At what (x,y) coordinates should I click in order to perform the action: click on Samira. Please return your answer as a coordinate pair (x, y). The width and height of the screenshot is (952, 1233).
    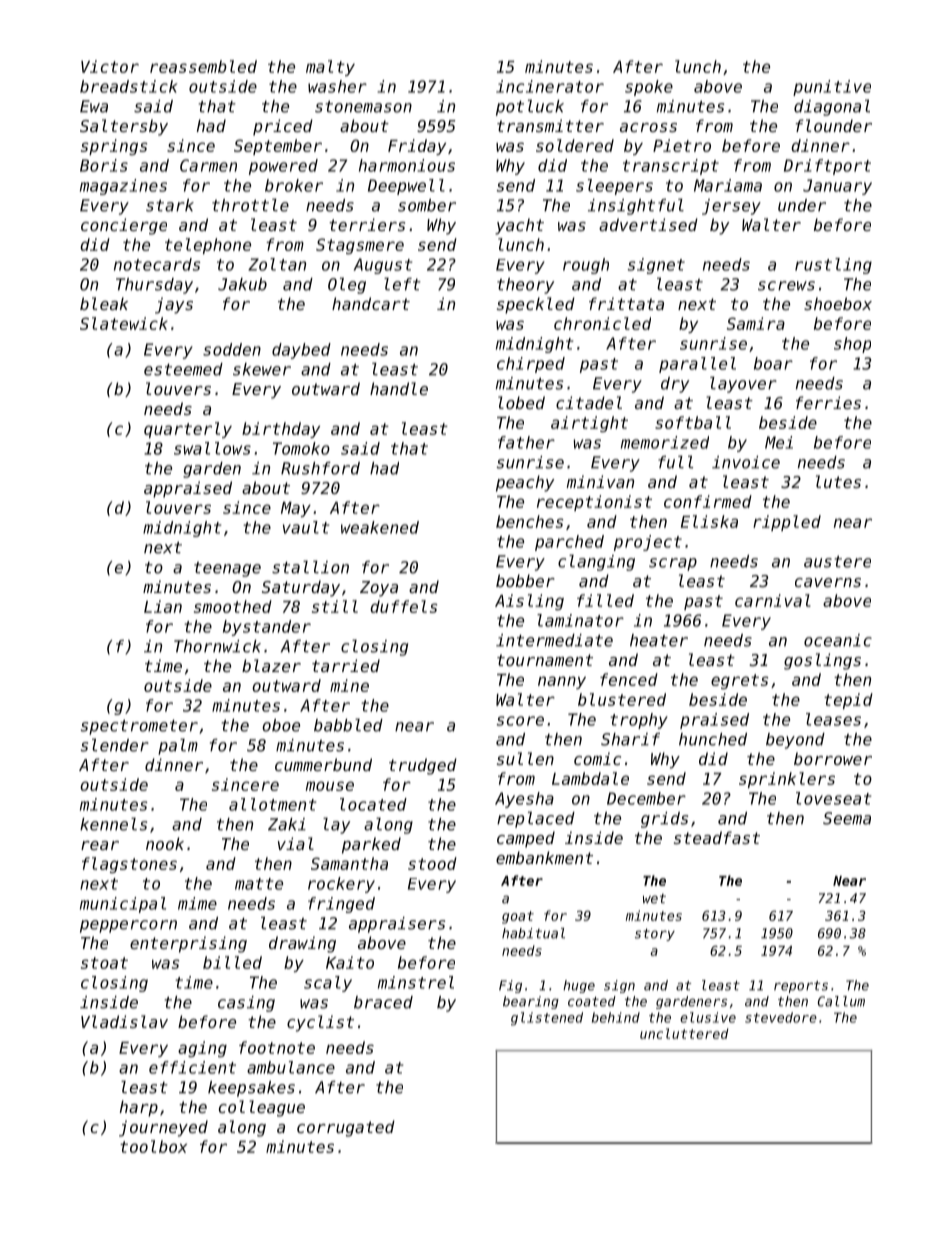
    Looking at the image, I should click on (756, 323).
